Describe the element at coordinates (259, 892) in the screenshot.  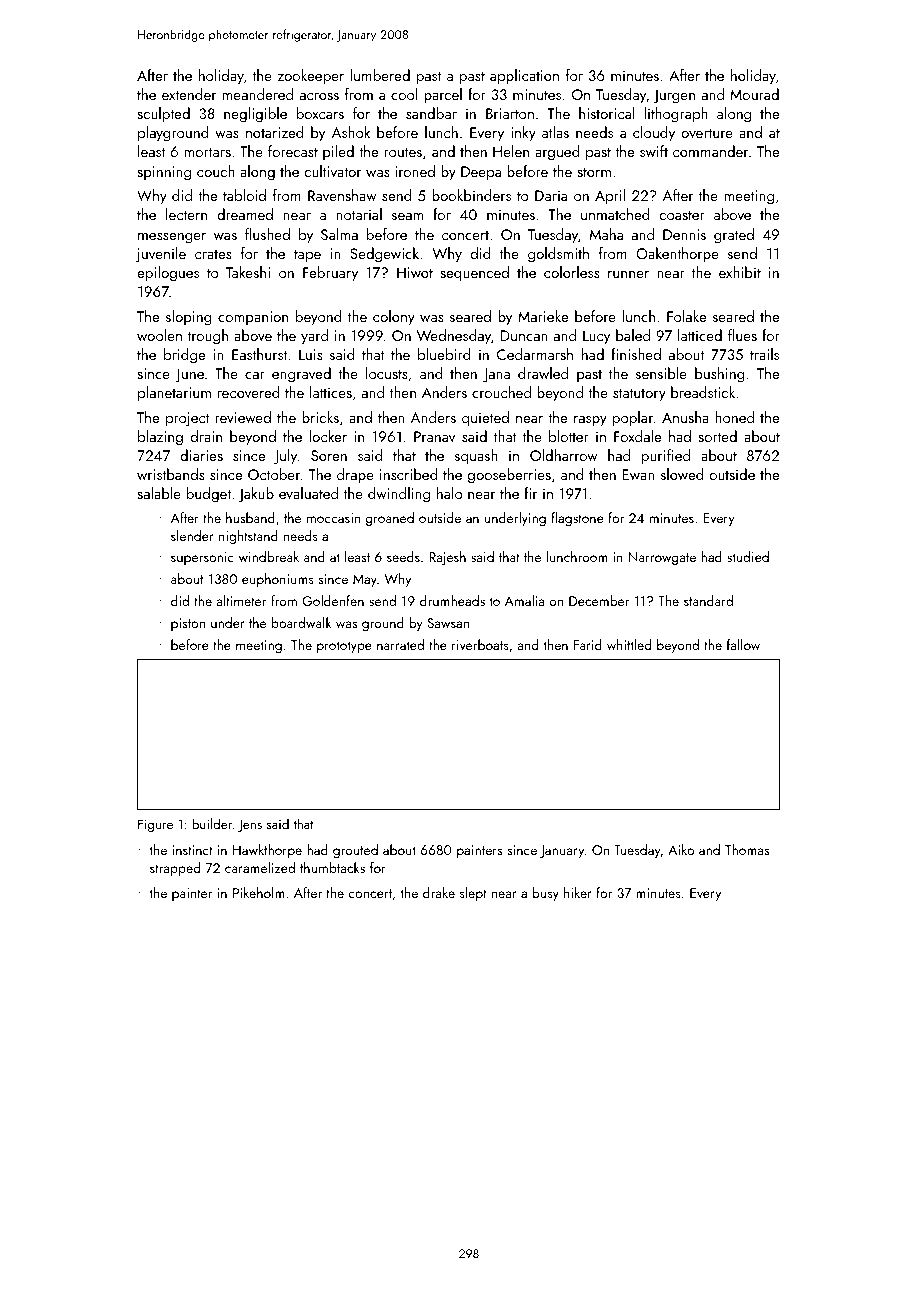
I see `Pikeholm` at that location.
